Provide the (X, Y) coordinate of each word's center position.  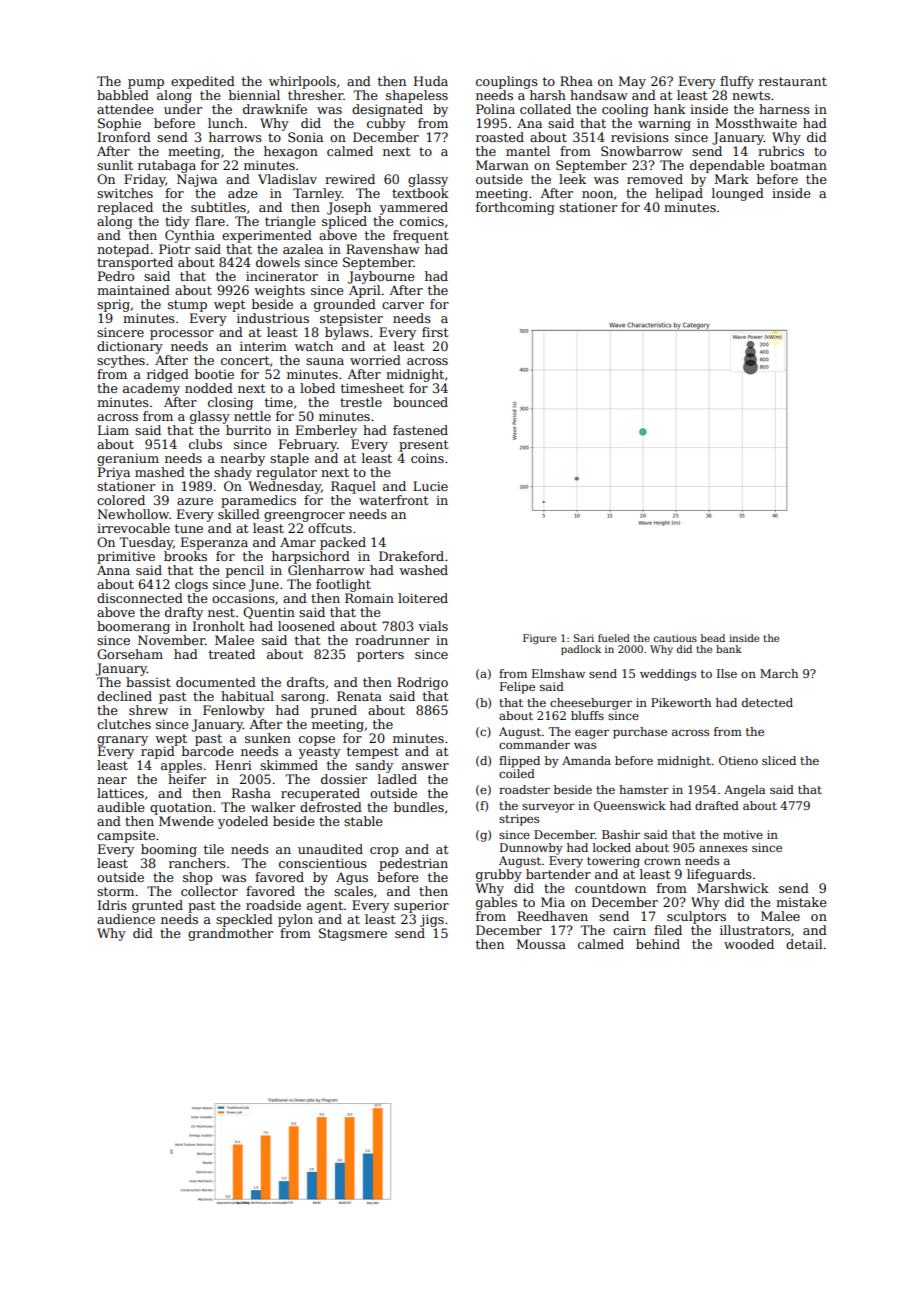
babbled (123, 95)
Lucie (430, 486)
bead (713, 638)
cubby (386, 124)
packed (343, 543)
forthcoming (515, 208)
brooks (185, 556)
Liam (113, 430)
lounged (738, 194)
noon (597, 194)
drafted (717, 805)
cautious (675, 638)
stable (363, 821)
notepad (123, 250)
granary (122, 741)
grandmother (230, 934)
